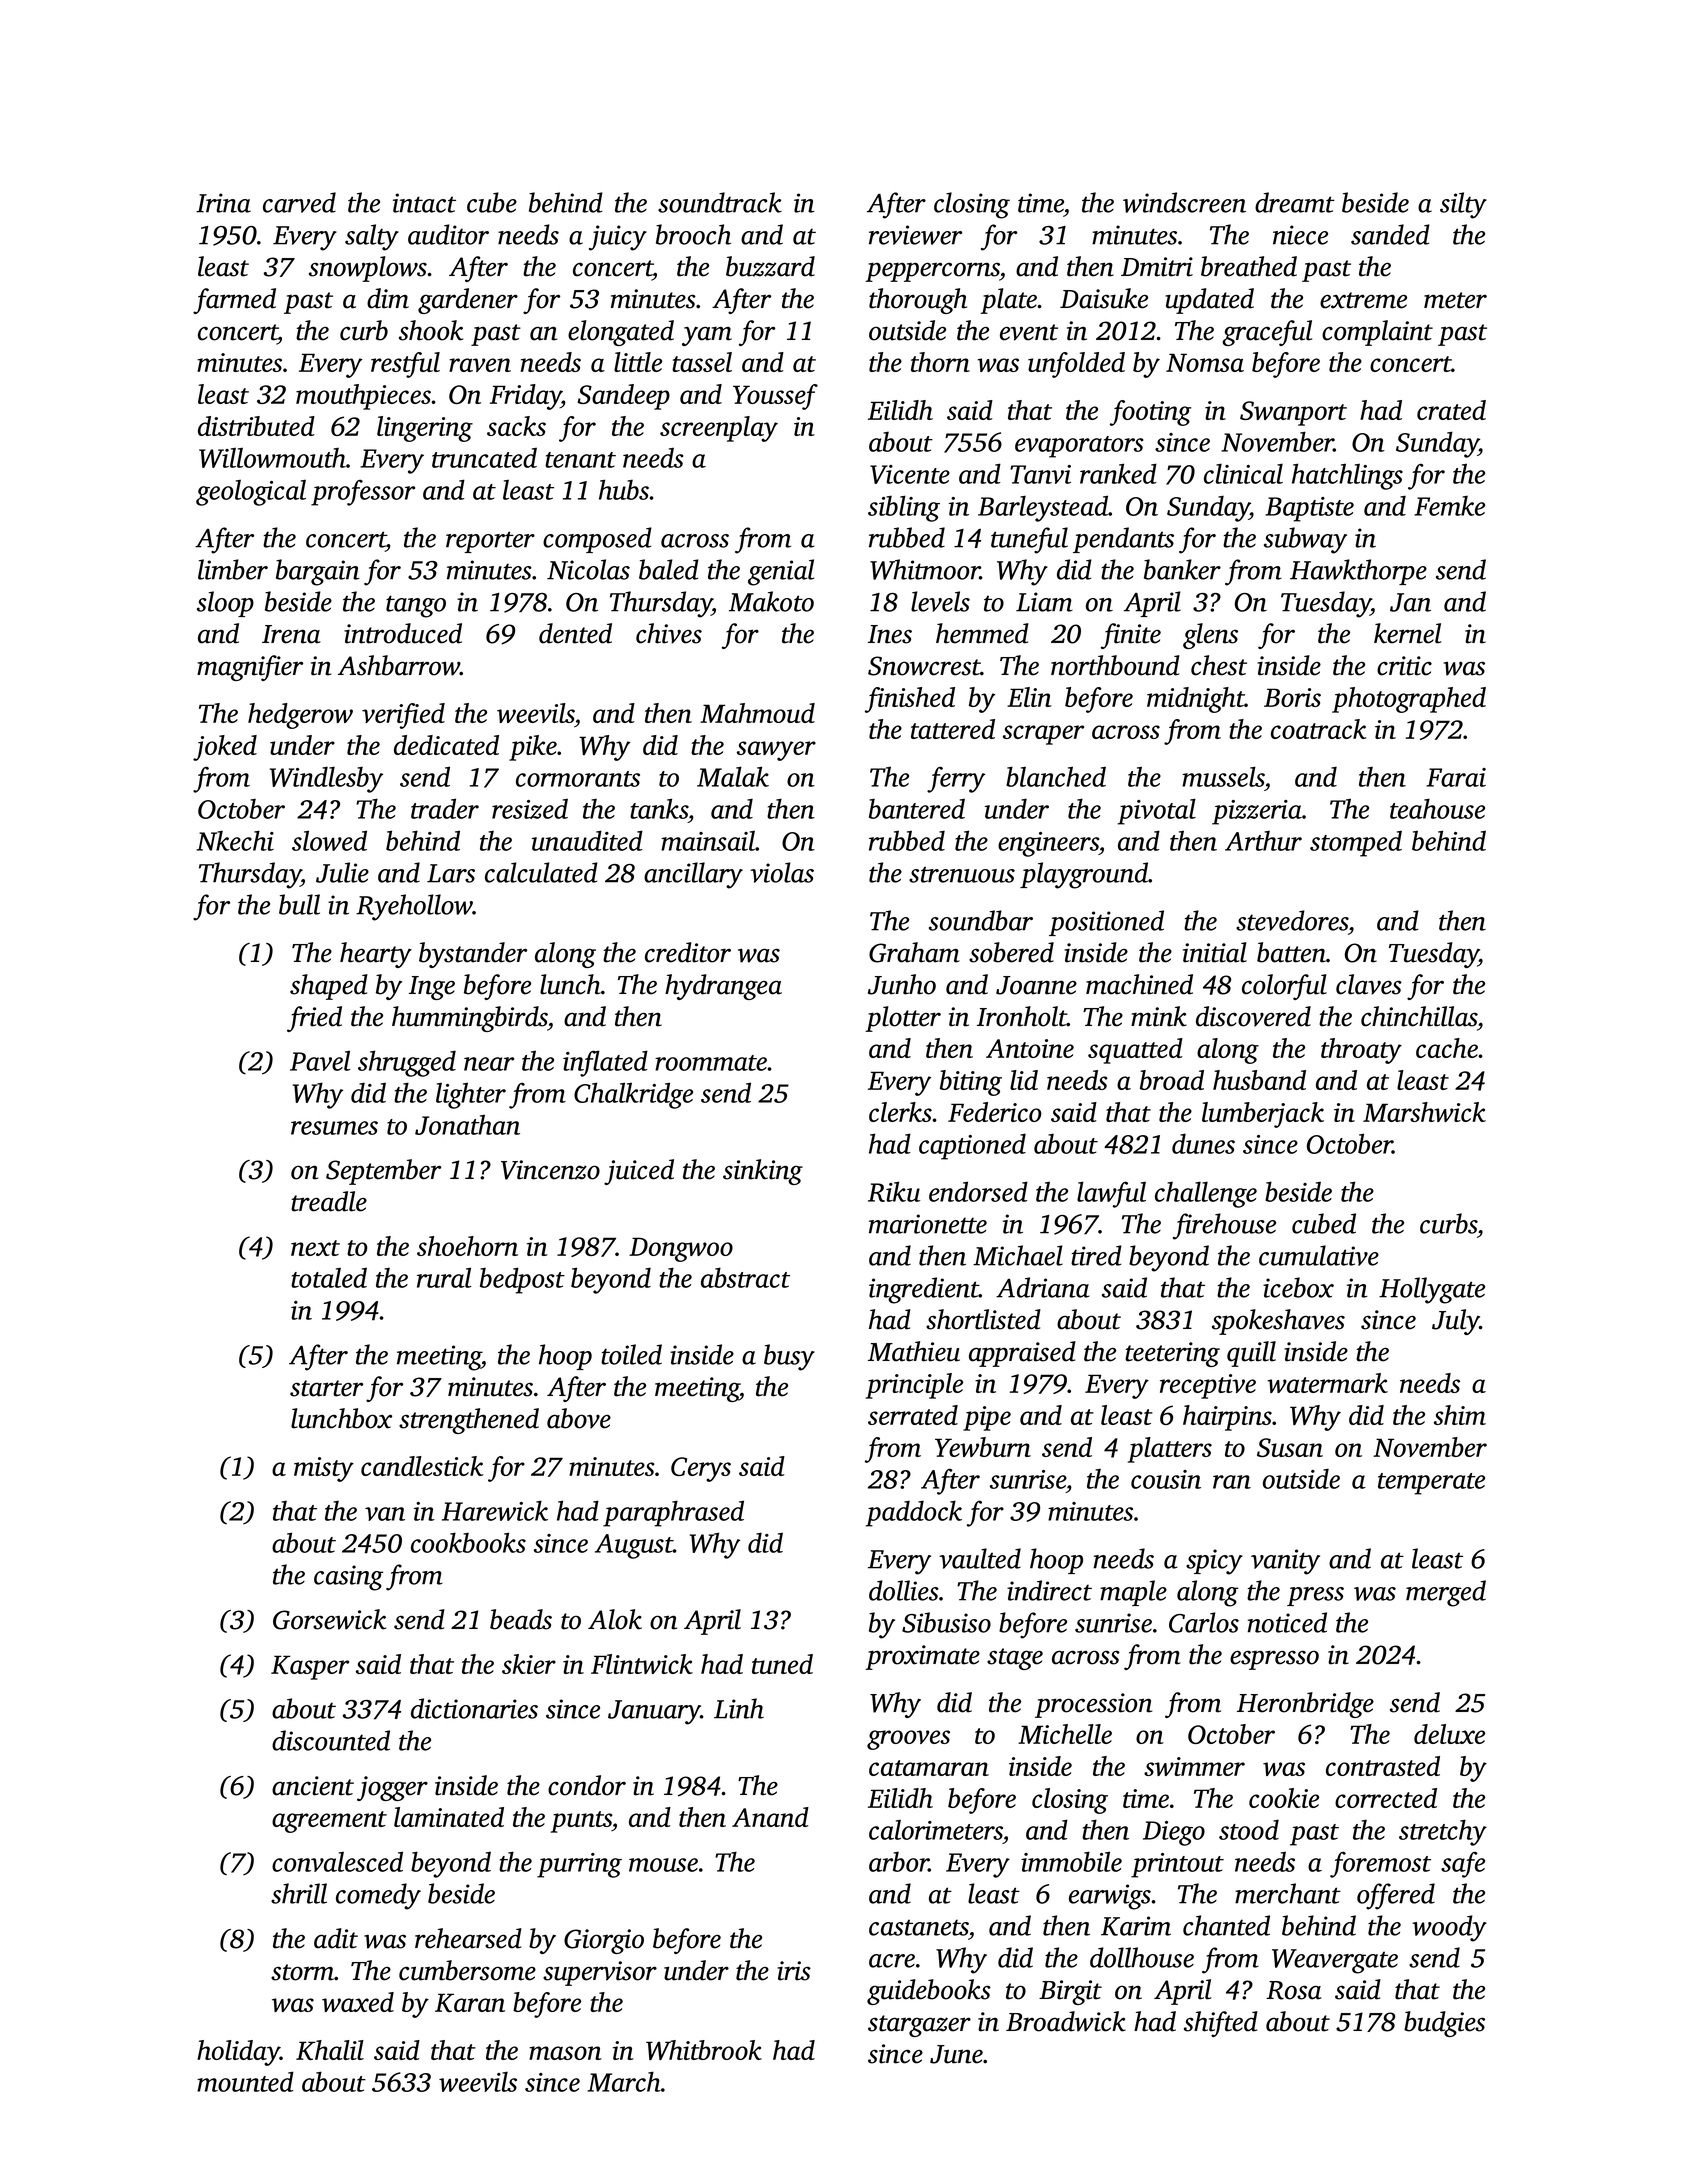 The image size is (1683, 2178). What do you see at coordinates (363, 493) in the page?
I see `professor` at bounding box center [363, 493].
